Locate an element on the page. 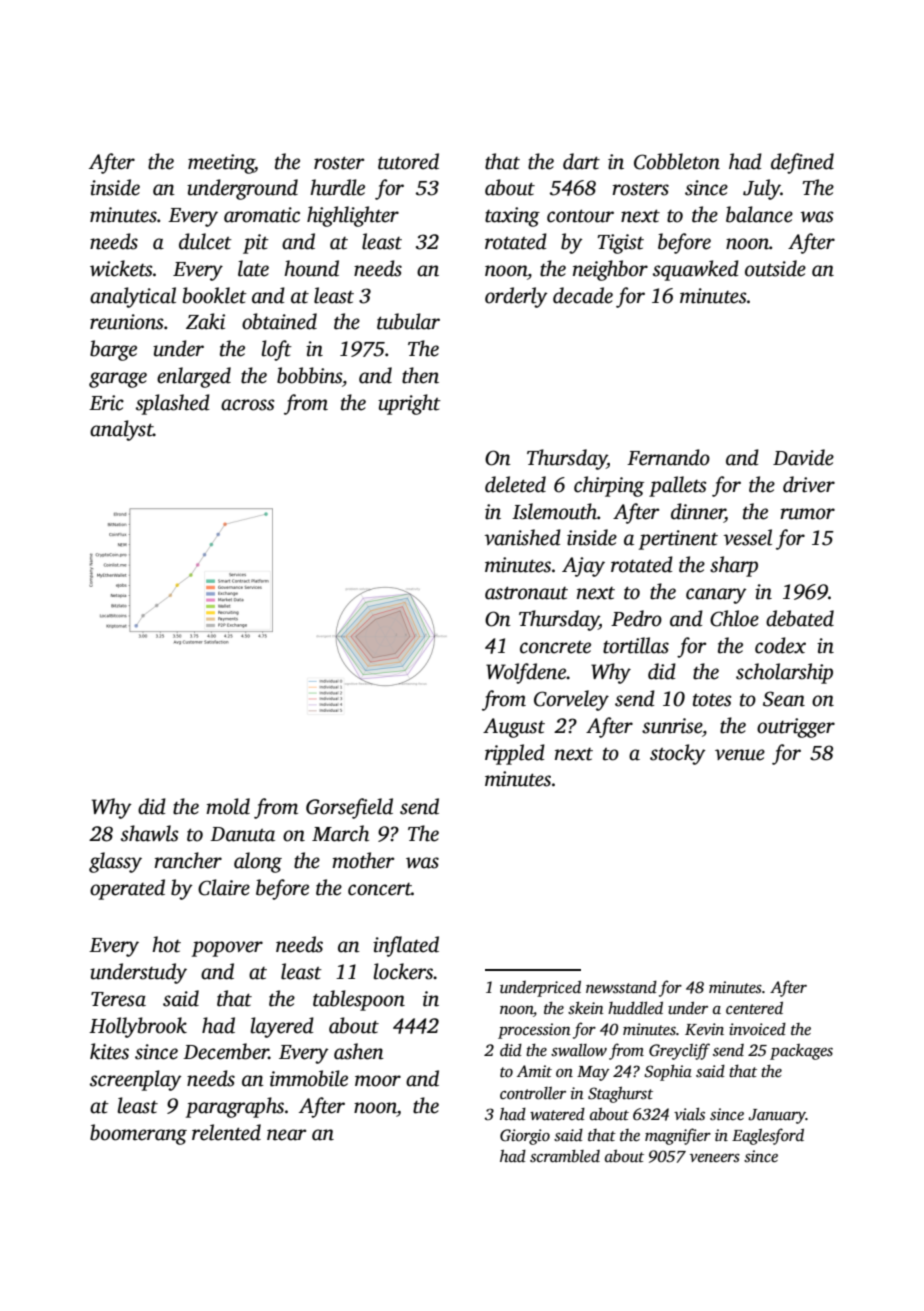  invoiced is located at coordinates (757, 1029).
